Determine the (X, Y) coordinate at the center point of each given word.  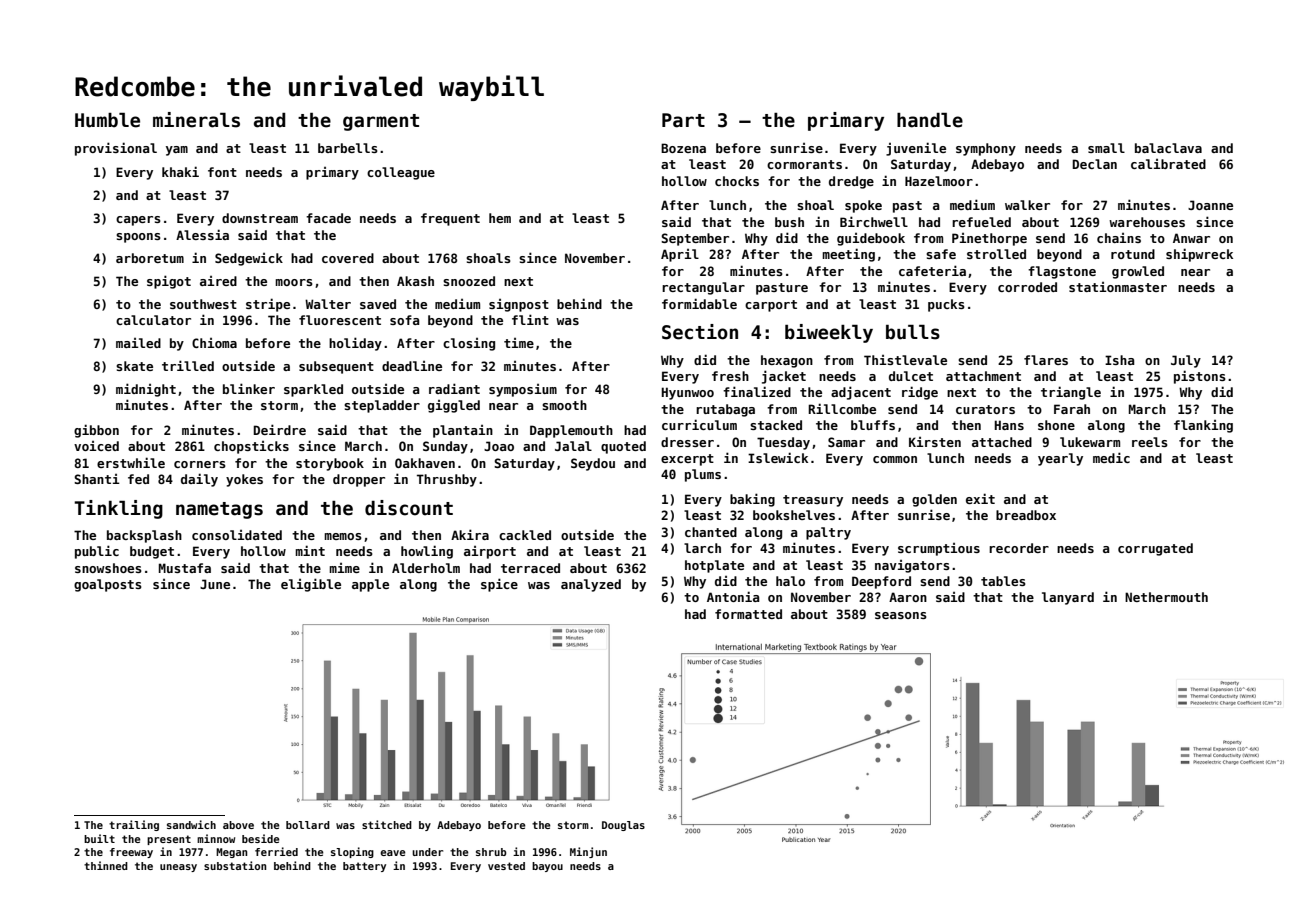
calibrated (1168, 164)
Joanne (1210, 205)
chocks (737, 181)
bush (789, 222)
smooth (564, 405)
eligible (311, 585)
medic (1111, 457)
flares (1046, 360)
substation (235, 865)
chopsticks (251, 447)
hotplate (714, 566)
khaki (180, 171)
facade (328, 218)
